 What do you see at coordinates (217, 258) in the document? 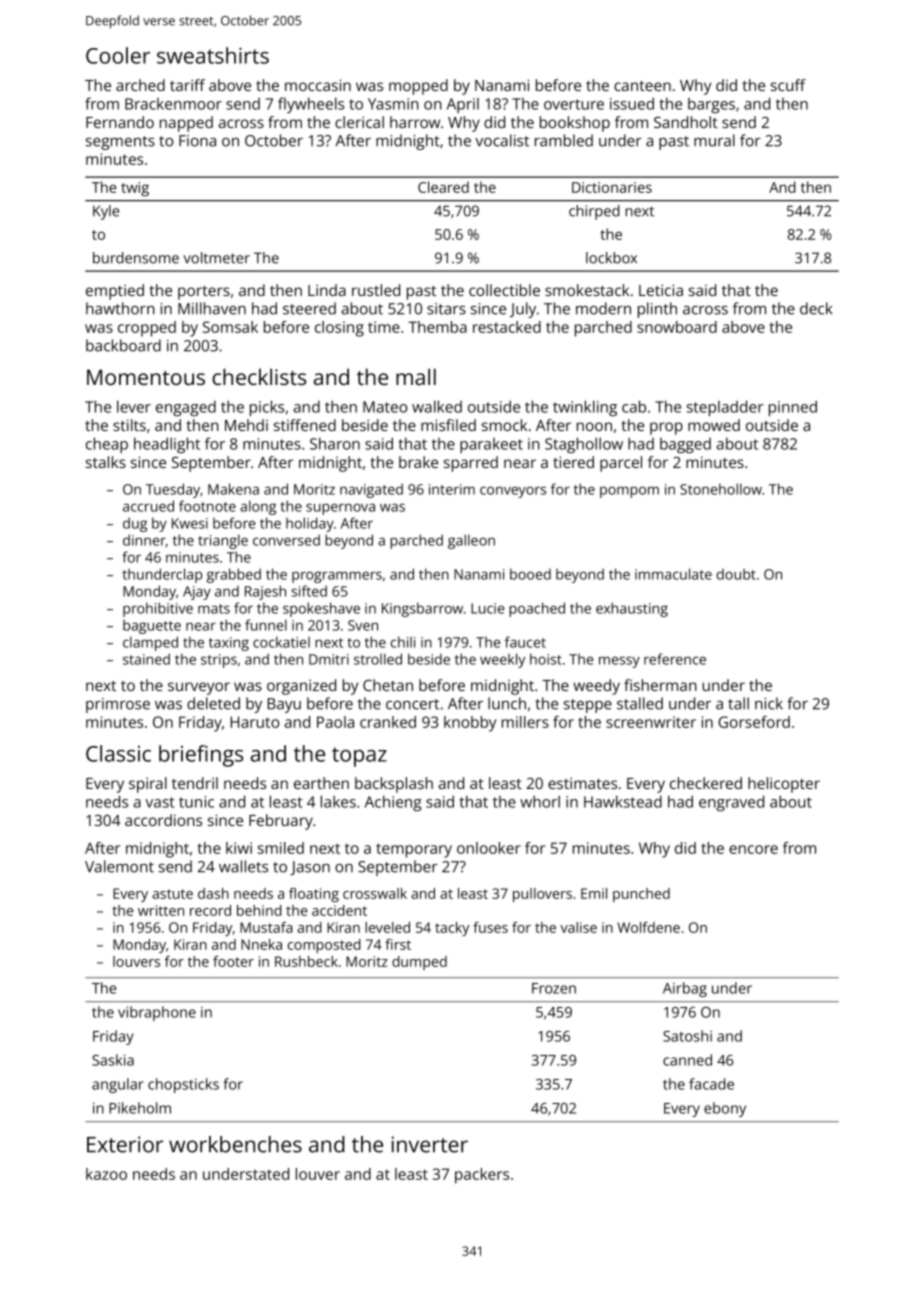
I see `voltmeter` at bounding box center [217, 258].
